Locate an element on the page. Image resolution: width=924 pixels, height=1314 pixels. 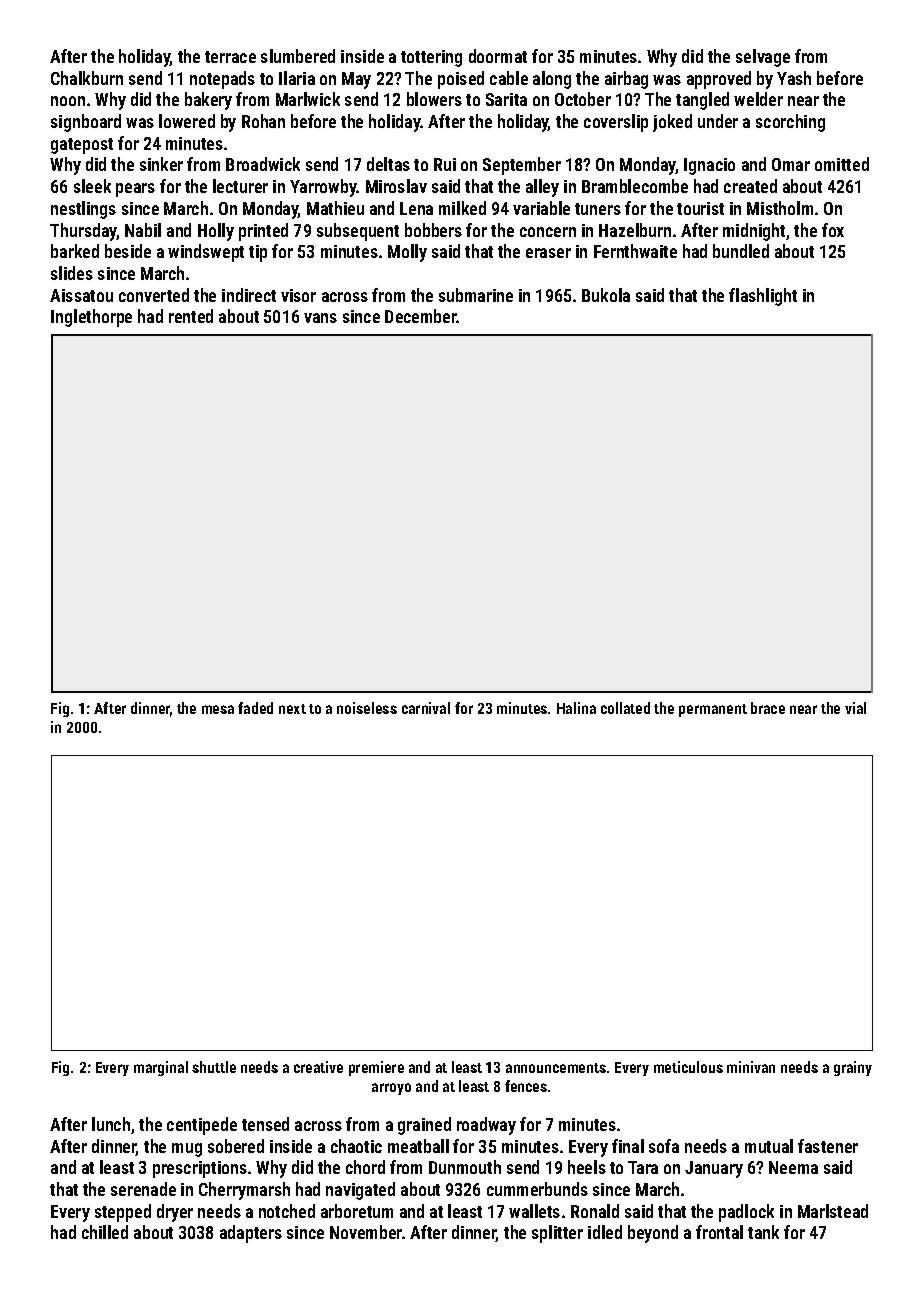
selvage is located at coordinates (763, 58).
